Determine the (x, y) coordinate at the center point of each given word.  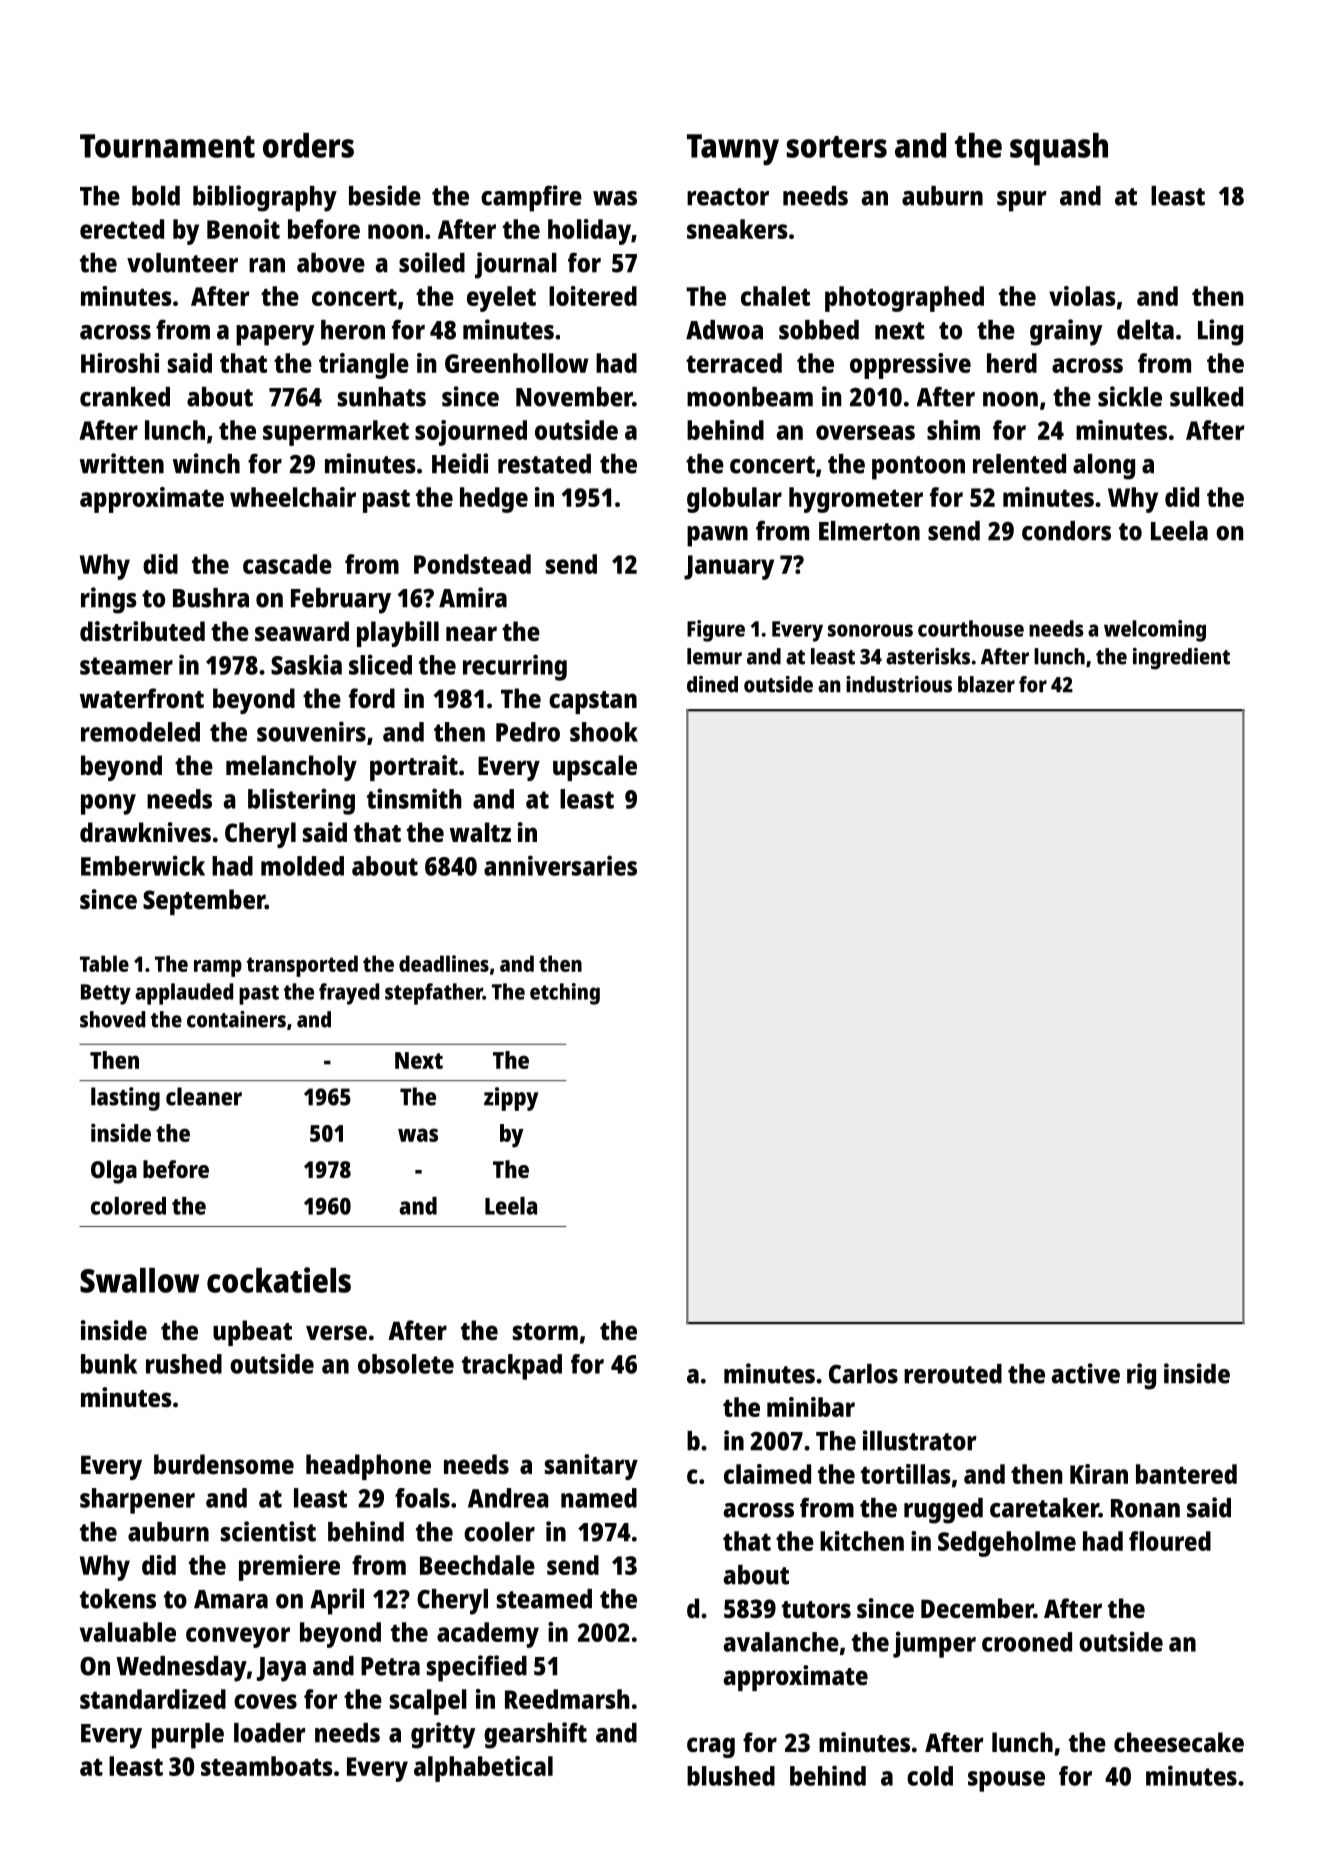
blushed (731, 1776)
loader (270, 1733)
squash (1059, 149)
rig (1141, 1376)
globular (734, 500)
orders (308, 145)
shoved (112, 1019)
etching (565, 994)
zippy (511, 1099)
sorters (836, 147)
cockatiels (279, 1280)
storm (545, 1331)
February (341, 601)
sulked (1206, 397)
